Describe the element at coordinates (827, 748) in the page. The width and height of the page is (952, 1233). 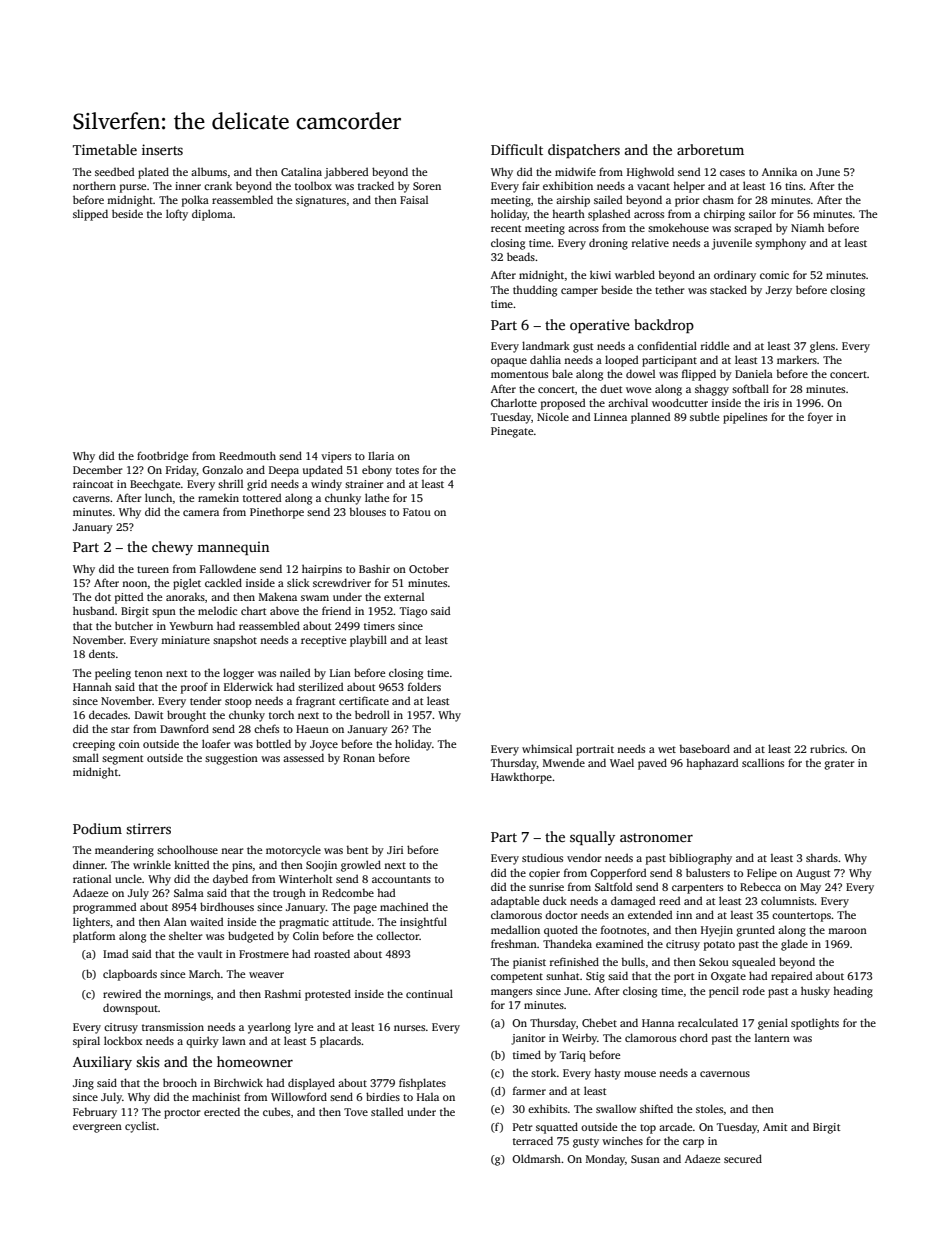
I see `rubrics` at that location.
